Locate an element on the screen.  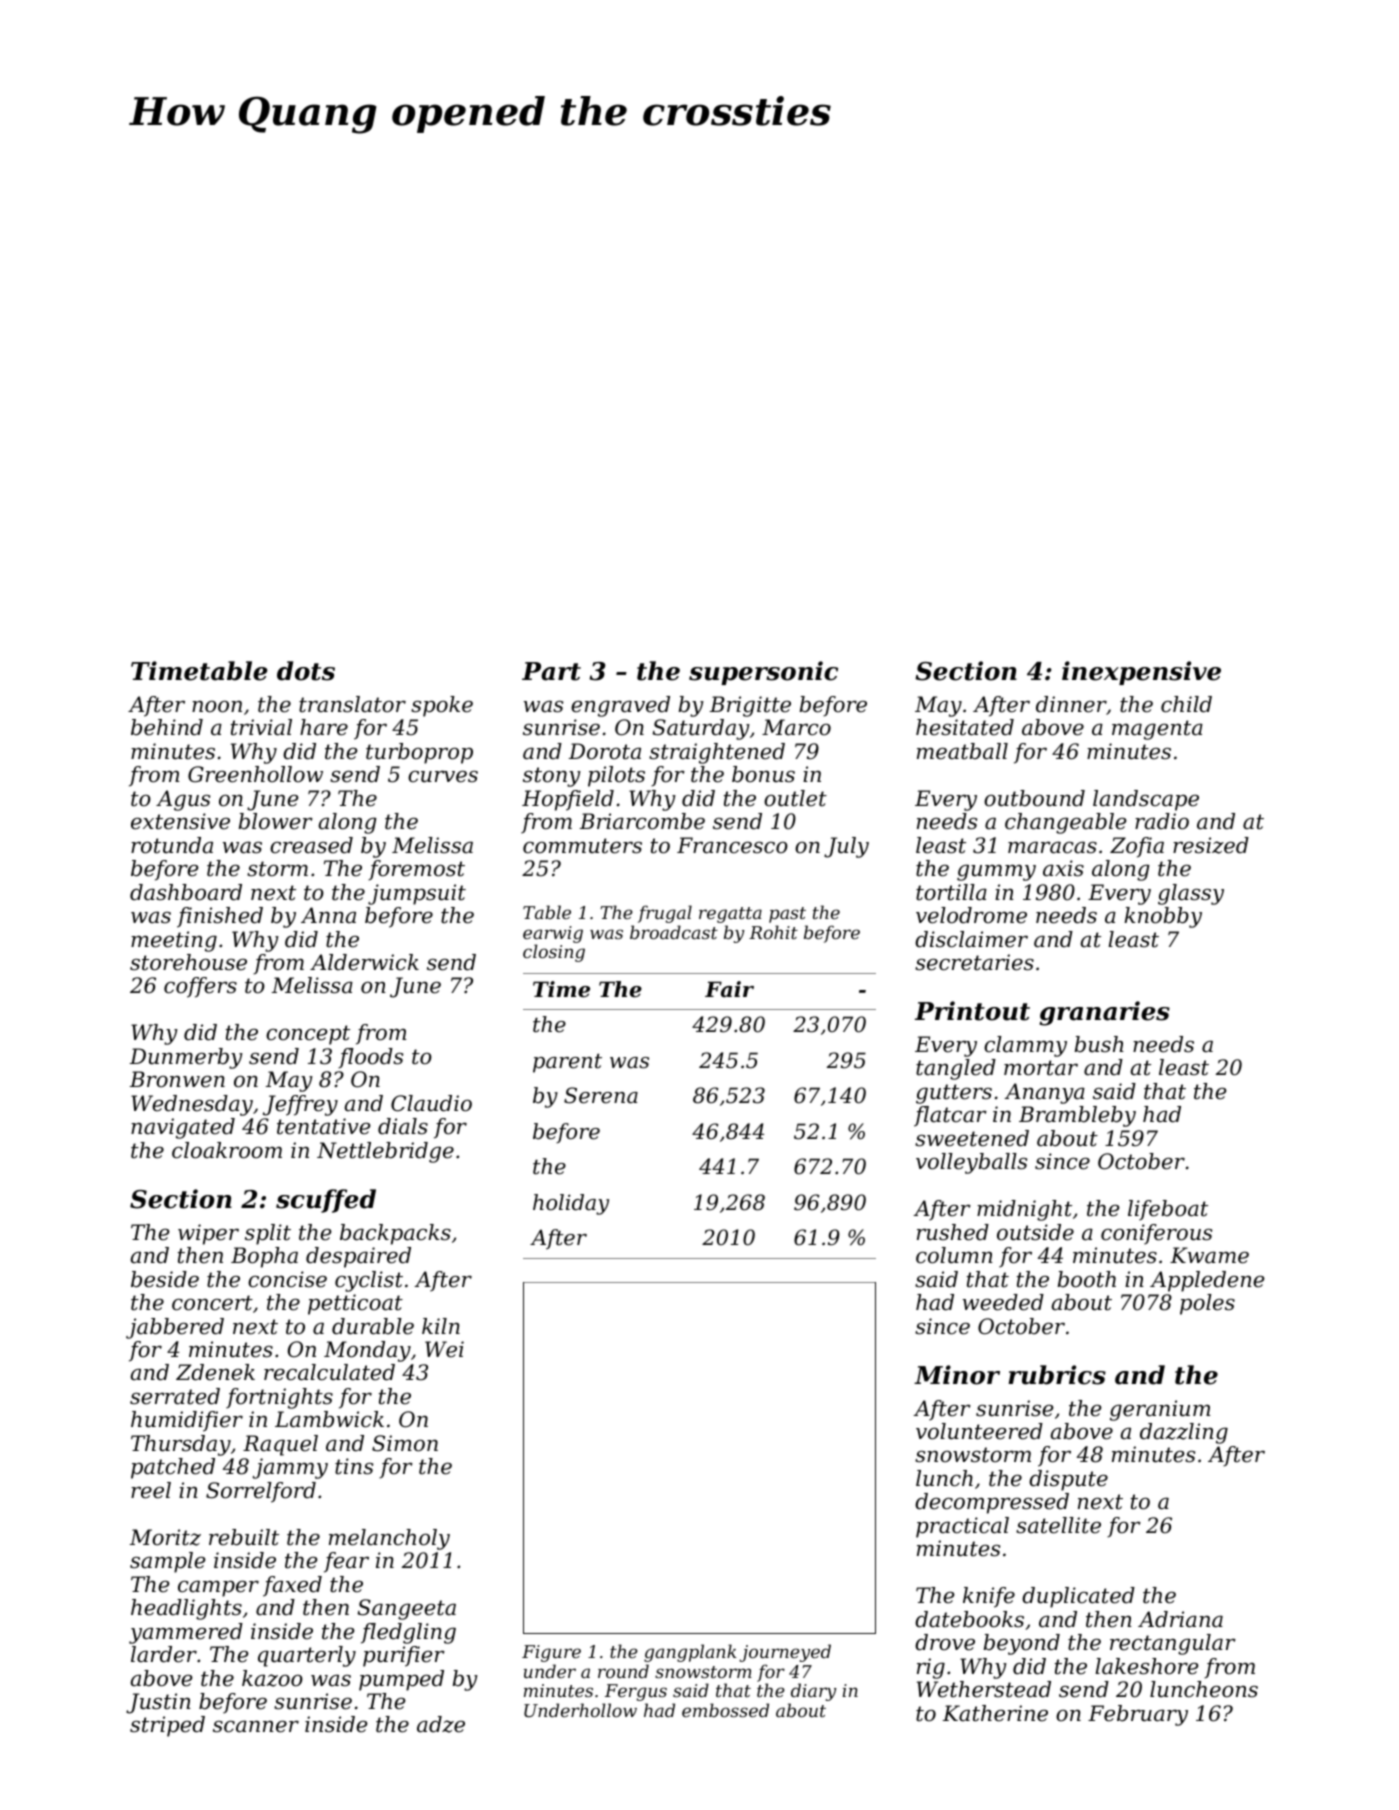
Anna is located at coordinates (328, 915).
